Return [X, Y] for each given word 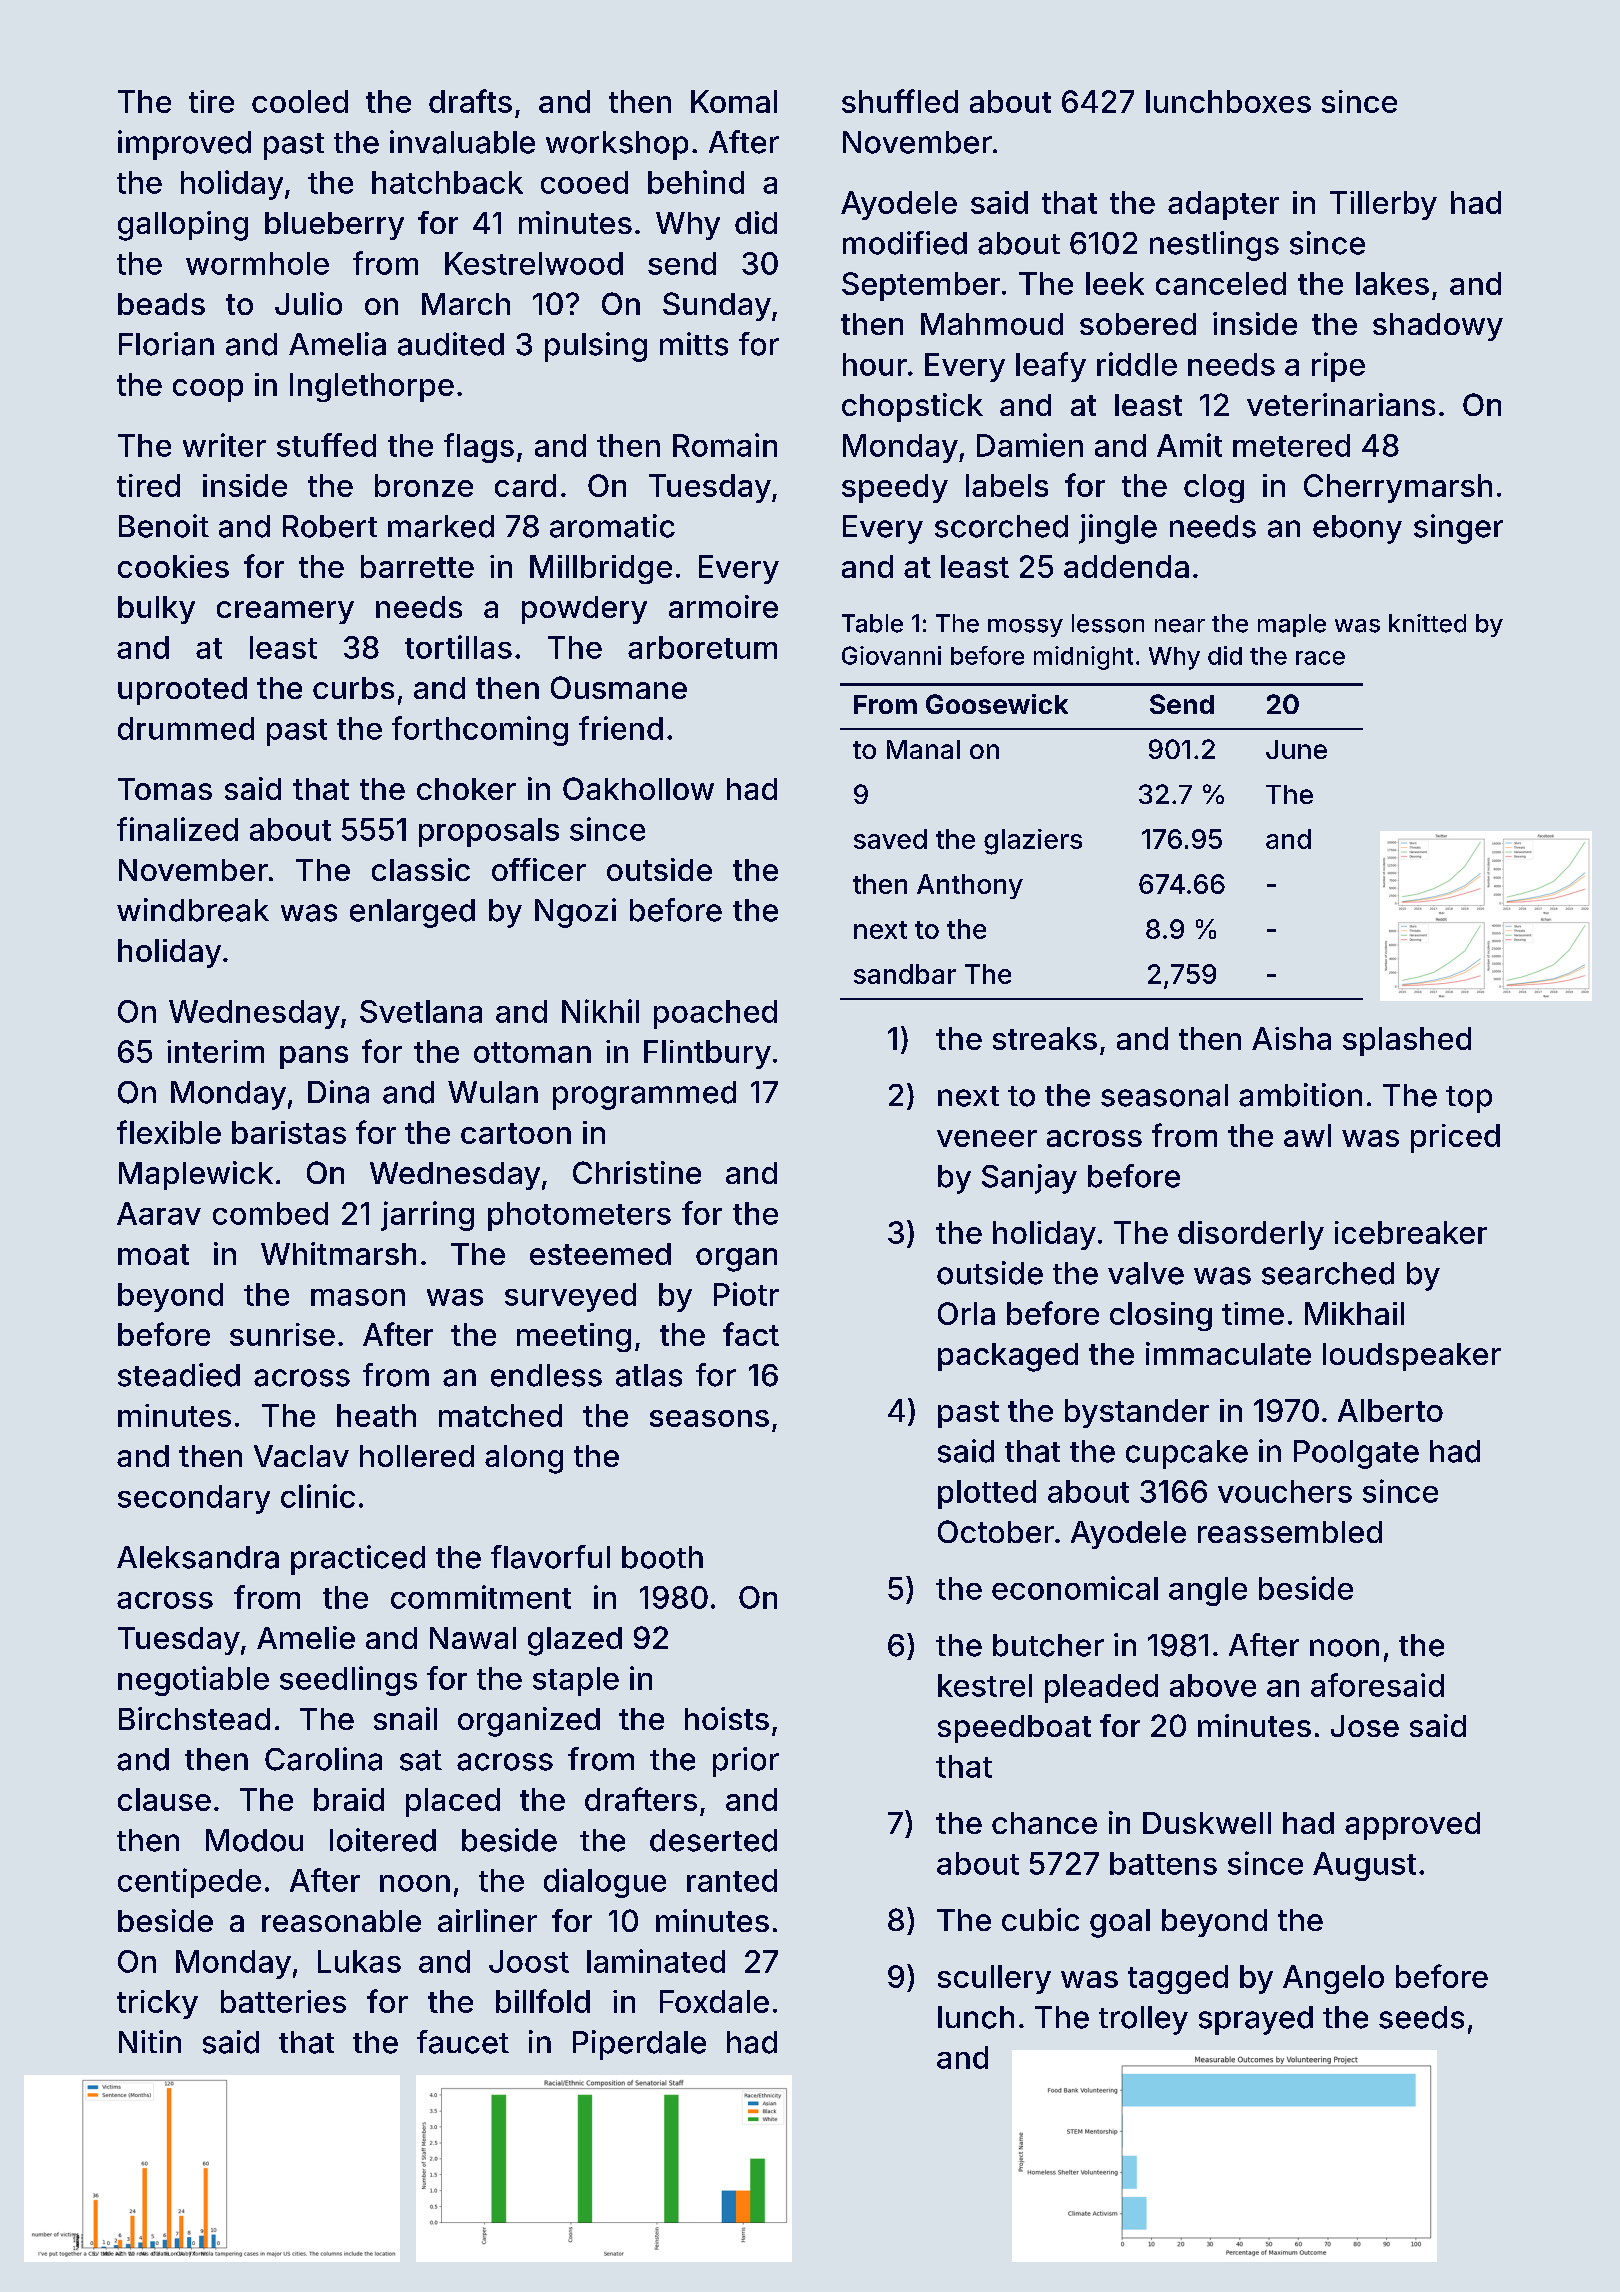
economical [1075, 1588]
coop [208, 390]
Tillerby [1383, 205]
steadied [179, 1375]
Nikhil [600, 1011]
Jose [1365, 1726]
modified [905, 243]
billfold [543, 2001]
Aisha [1291, 1038]
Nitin [150, 2041]
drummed [186, 728]
